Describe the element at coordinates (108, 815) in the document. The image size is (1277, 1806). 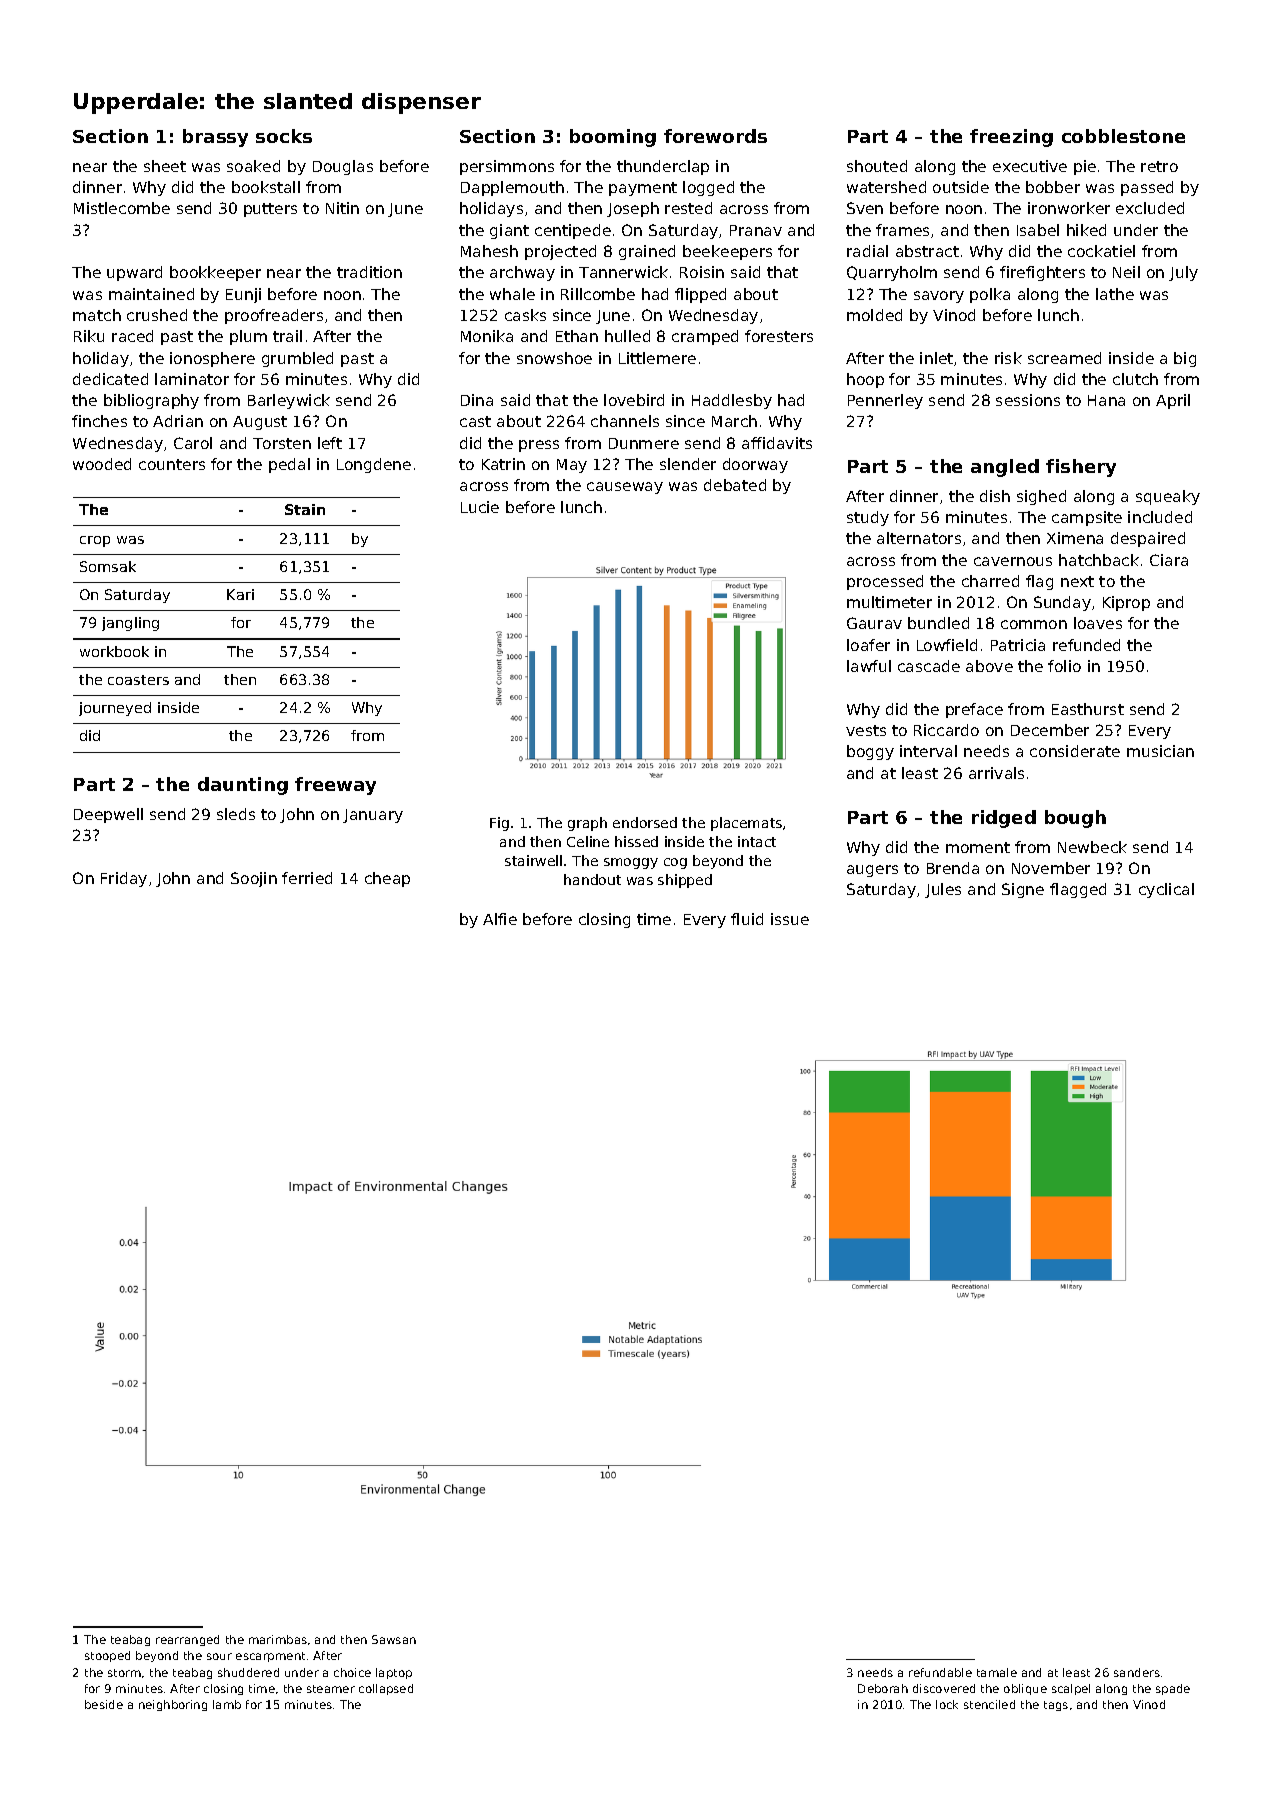
I see `Deepwell` at that location.
